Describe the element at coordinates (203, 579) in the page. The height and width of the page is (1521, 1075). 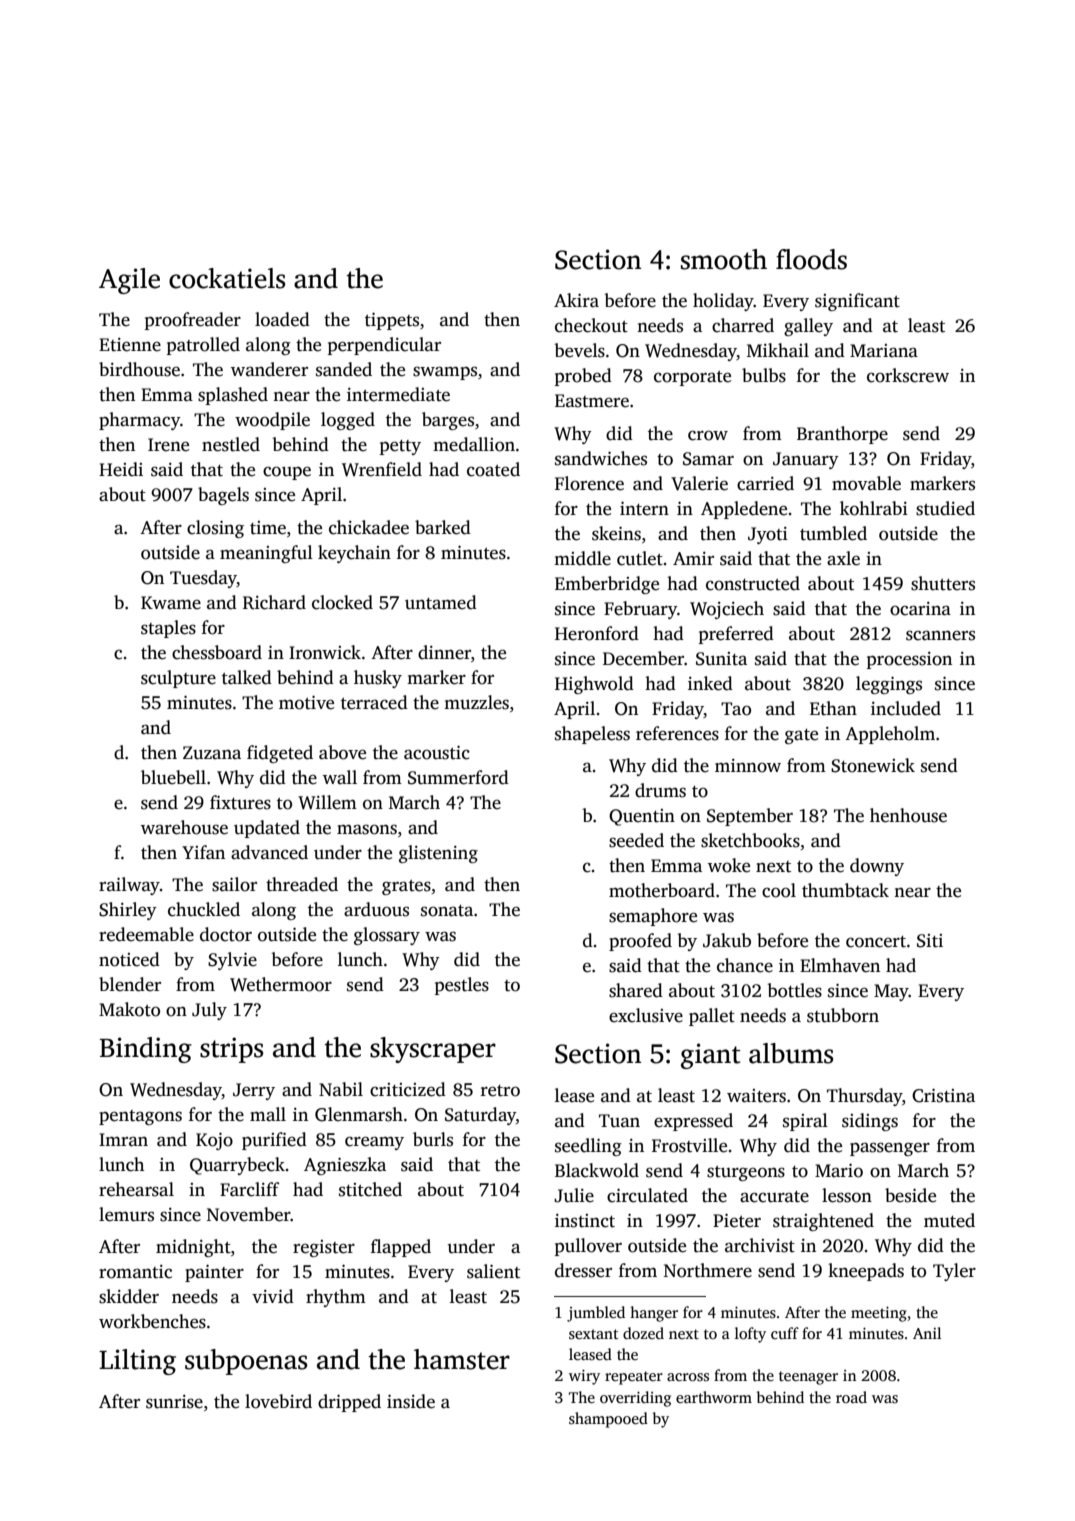
I see `Tuesday` at that location.
